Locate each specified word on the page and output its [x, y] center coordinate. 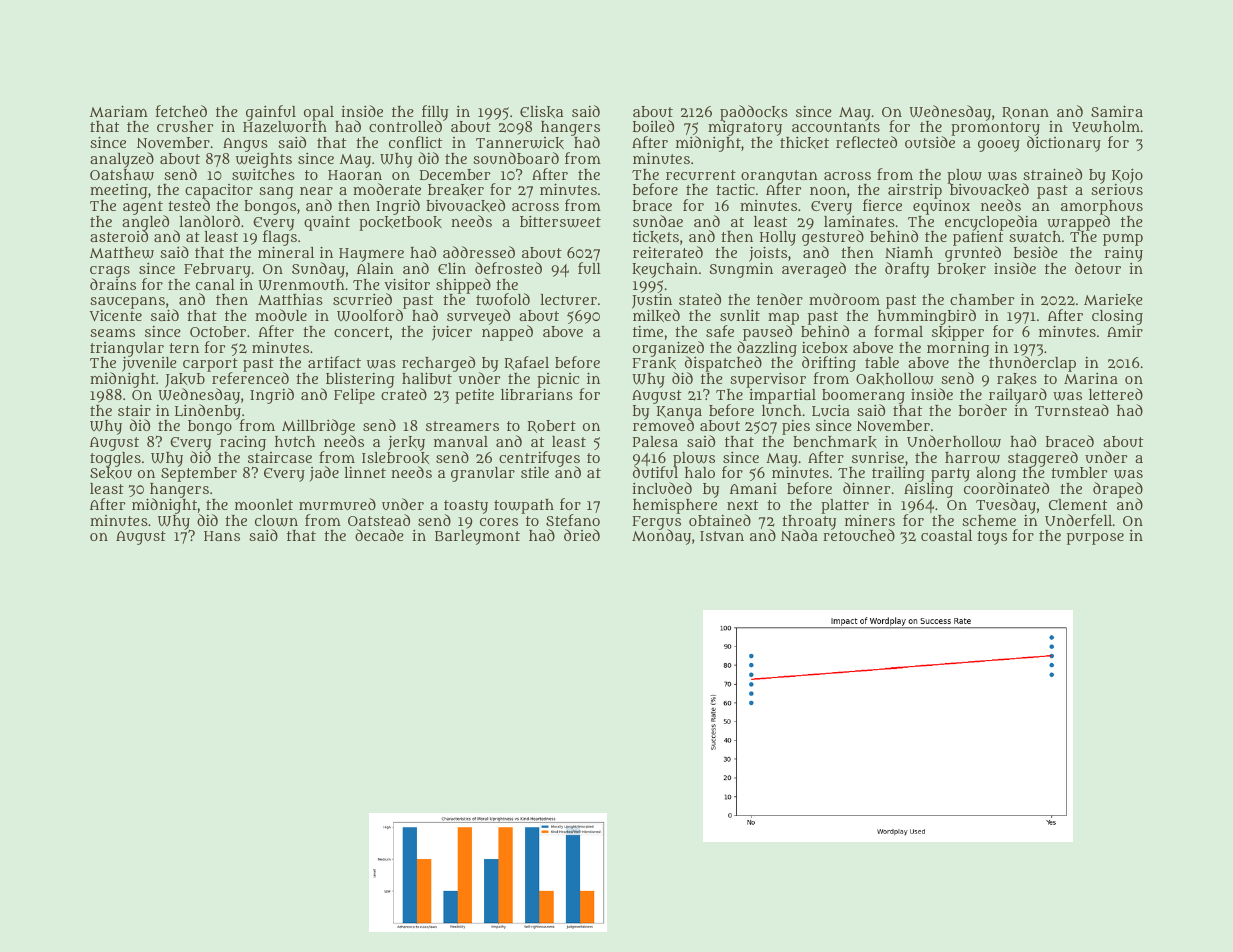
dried [582, 535]
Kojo [1127, 176]
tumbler [1079, 472]
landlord [210, 221]
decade [379, 535]
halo [700, 472]
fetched [181, 111]
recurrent [701, 175]
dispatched [723, 364]
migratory [745, 129]
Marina [1091, 378]
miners [870, 520]
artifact [334, 362]
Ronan [1025, 113]
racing [243, 443]
